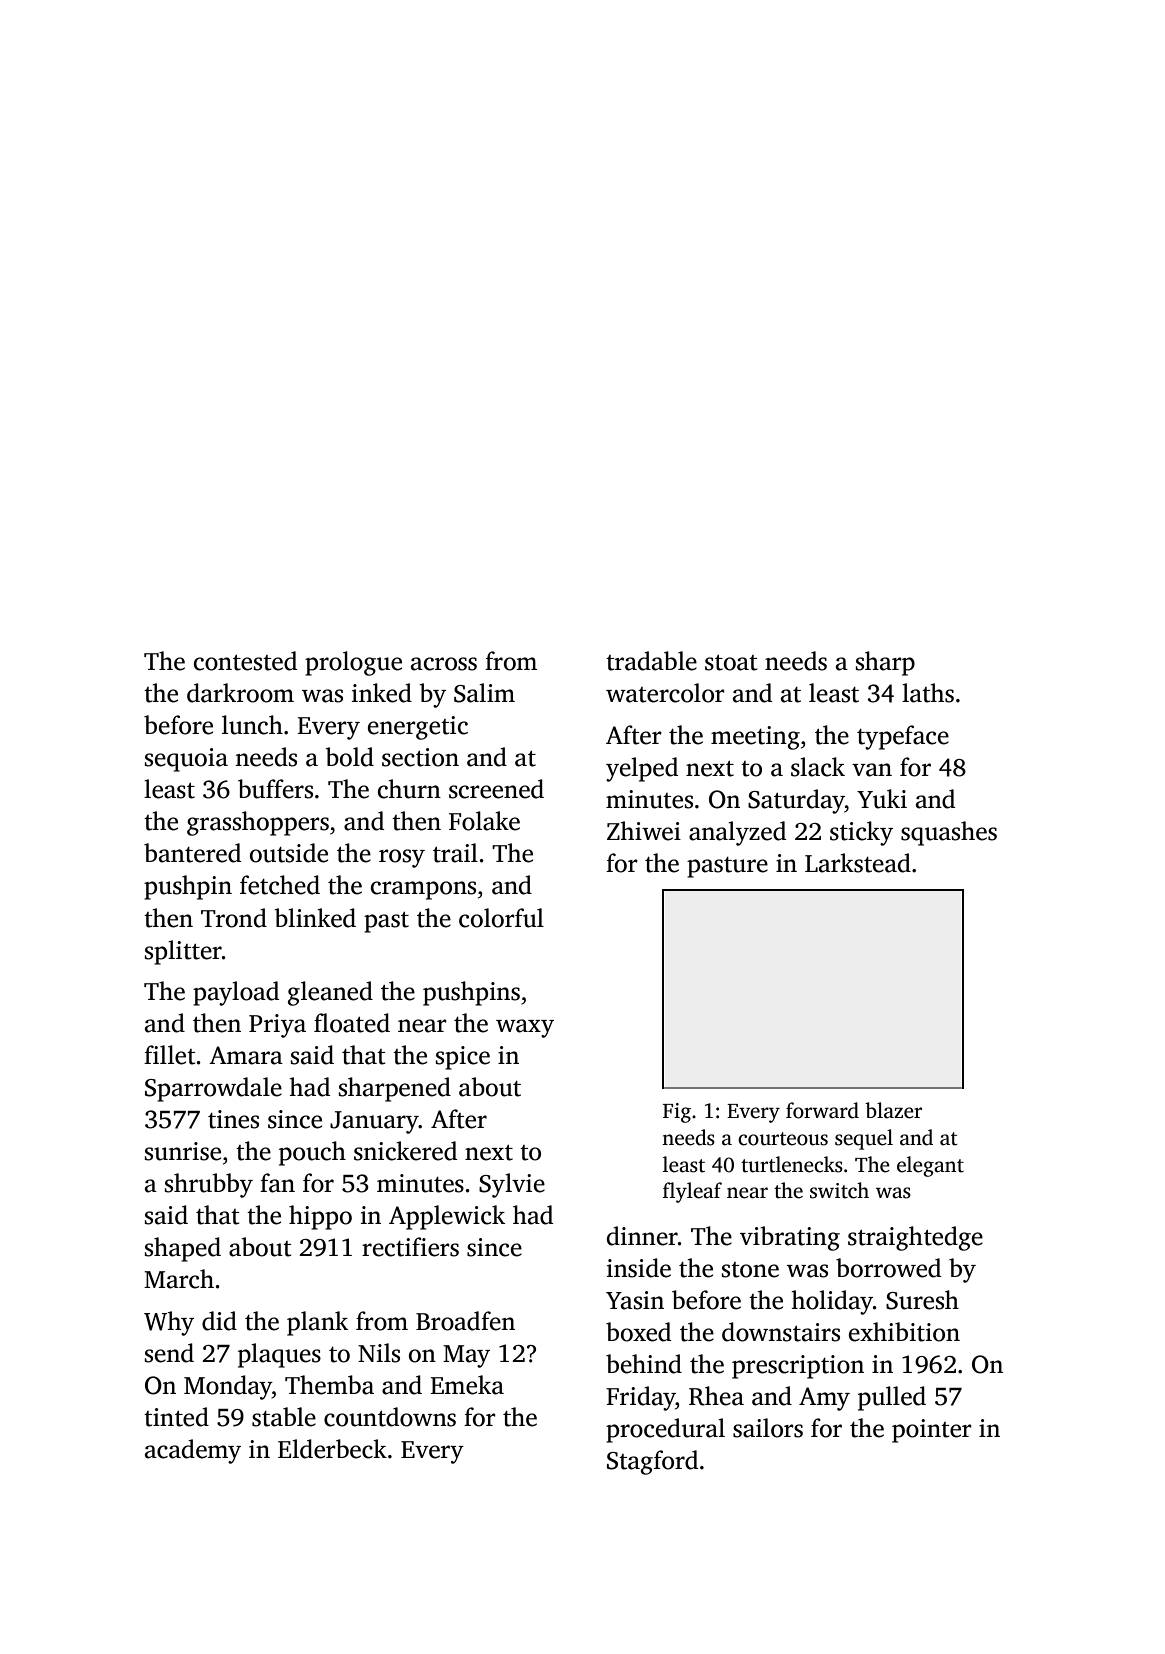 Image resolution: width=1165 pixels, height=1654 pixels. What do you see at coordinates (922, 1300) in the document?
I see `Suresh` at bounding box center [922, 1300].
